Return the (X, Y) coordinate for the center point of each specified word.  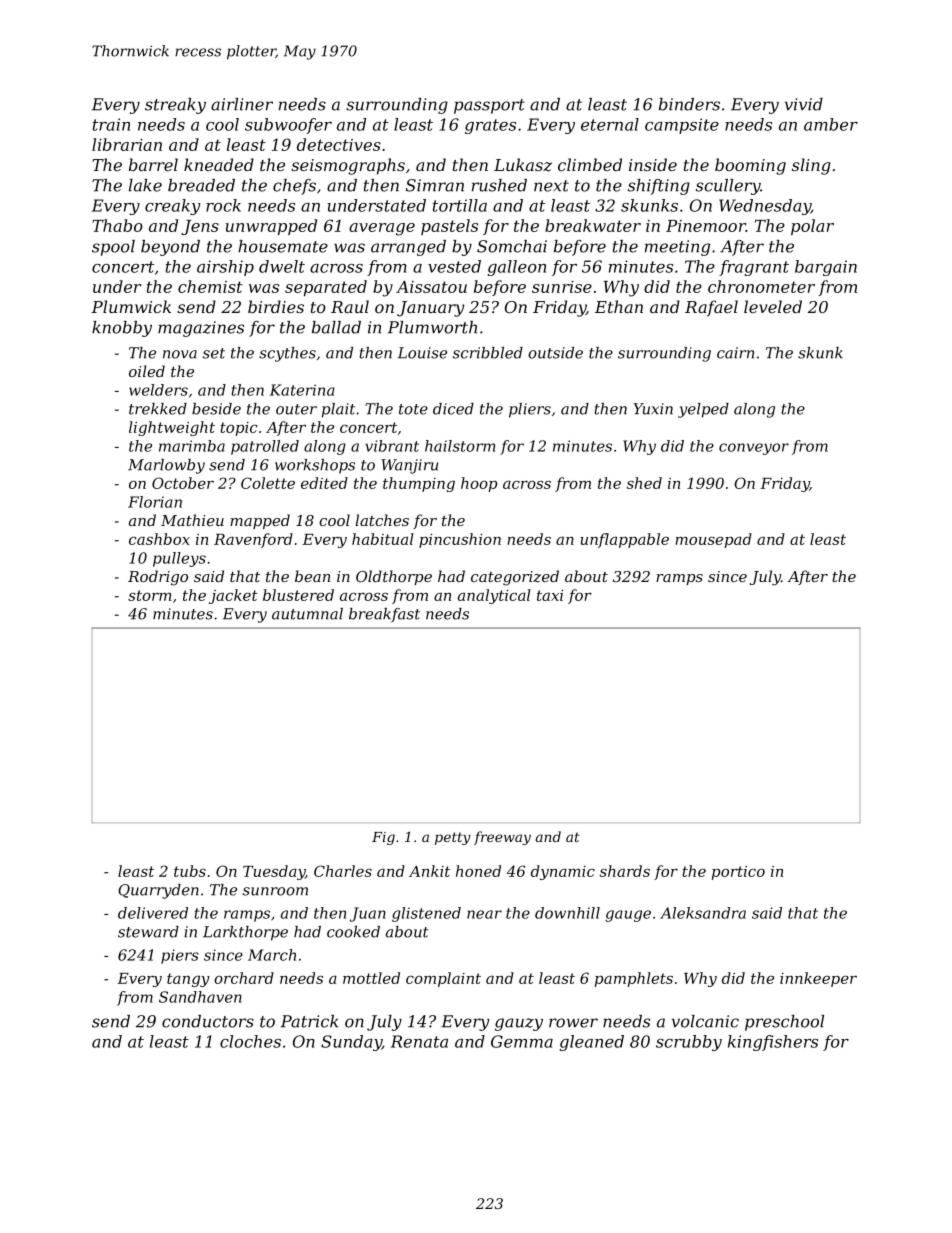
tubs (190, 871)
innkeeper (818, 979)
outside (555, 353)
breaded (201, 185)
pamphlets (634, 979)
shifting (659, 187)
